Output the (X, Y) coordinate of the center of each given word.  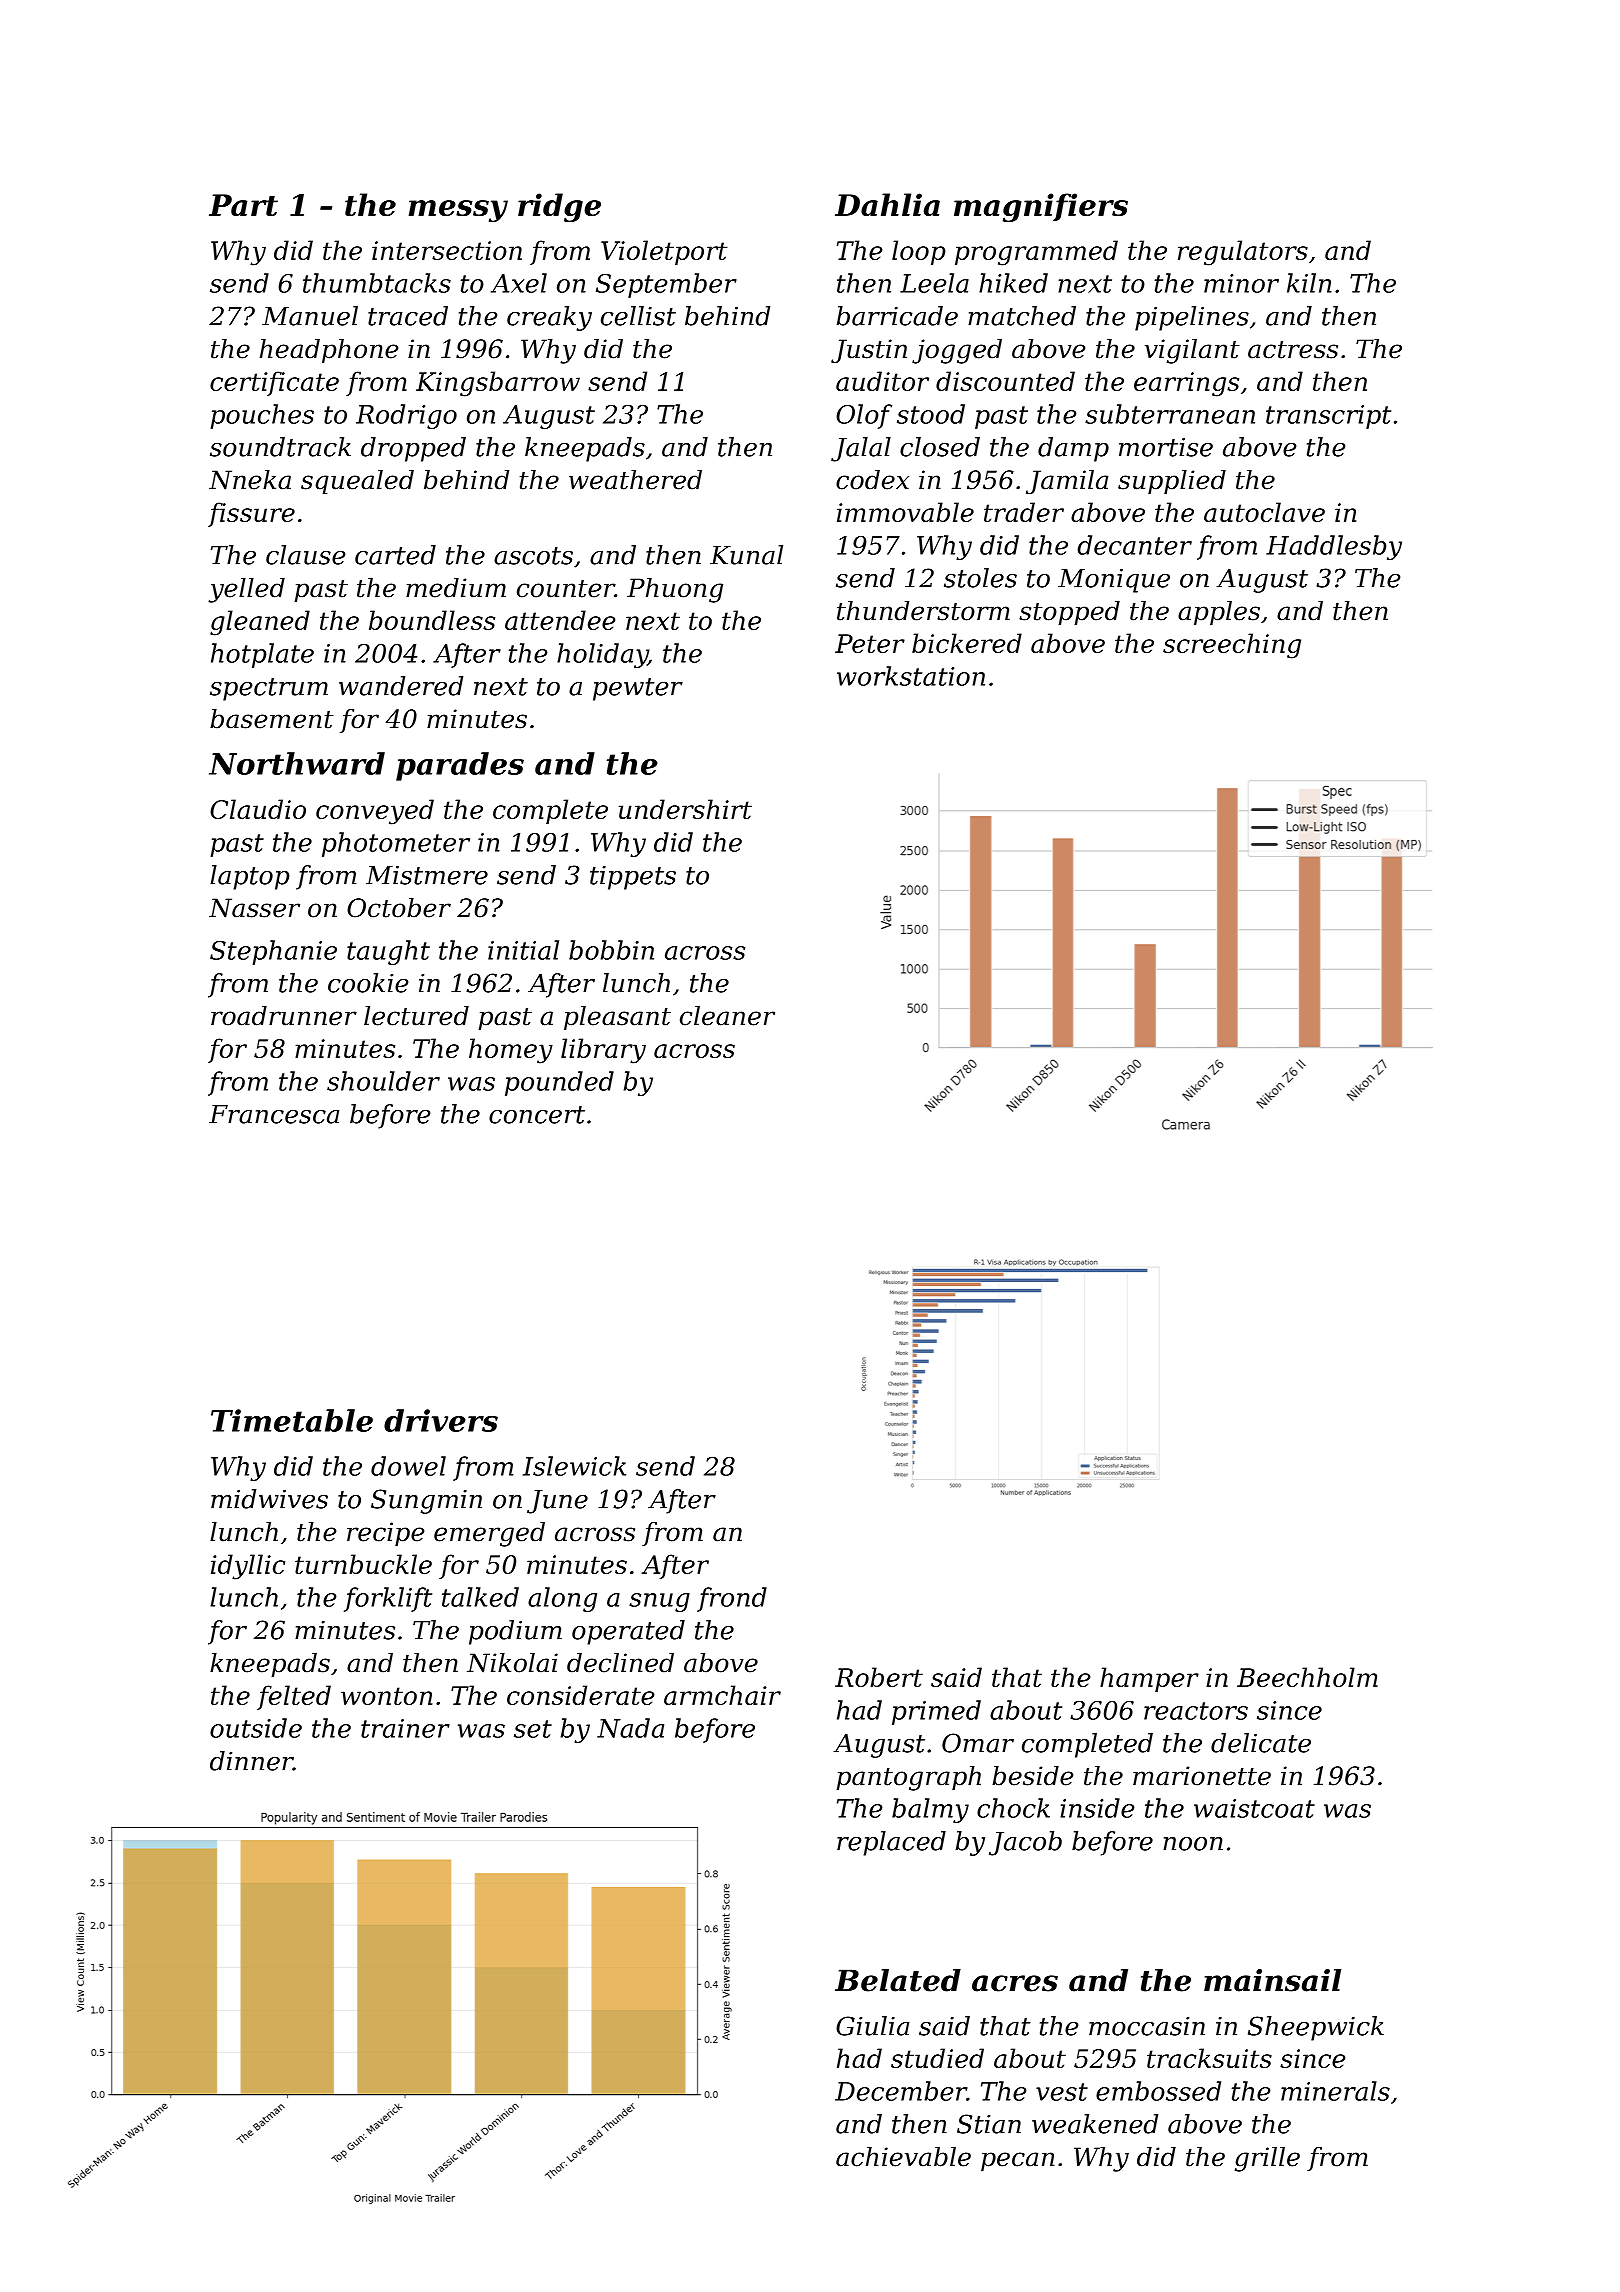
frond (732, 1599)
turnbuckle (363, 1564)
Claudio (258, 809)
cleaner (727, 1016)
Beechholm (1307, 1677)
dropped (413, 449)
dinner (251, 1761)
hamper (1149, 1679)
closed (940, 447)
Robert (879, 1677)
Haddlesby (1334, 547)
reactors (1196, 1711)
